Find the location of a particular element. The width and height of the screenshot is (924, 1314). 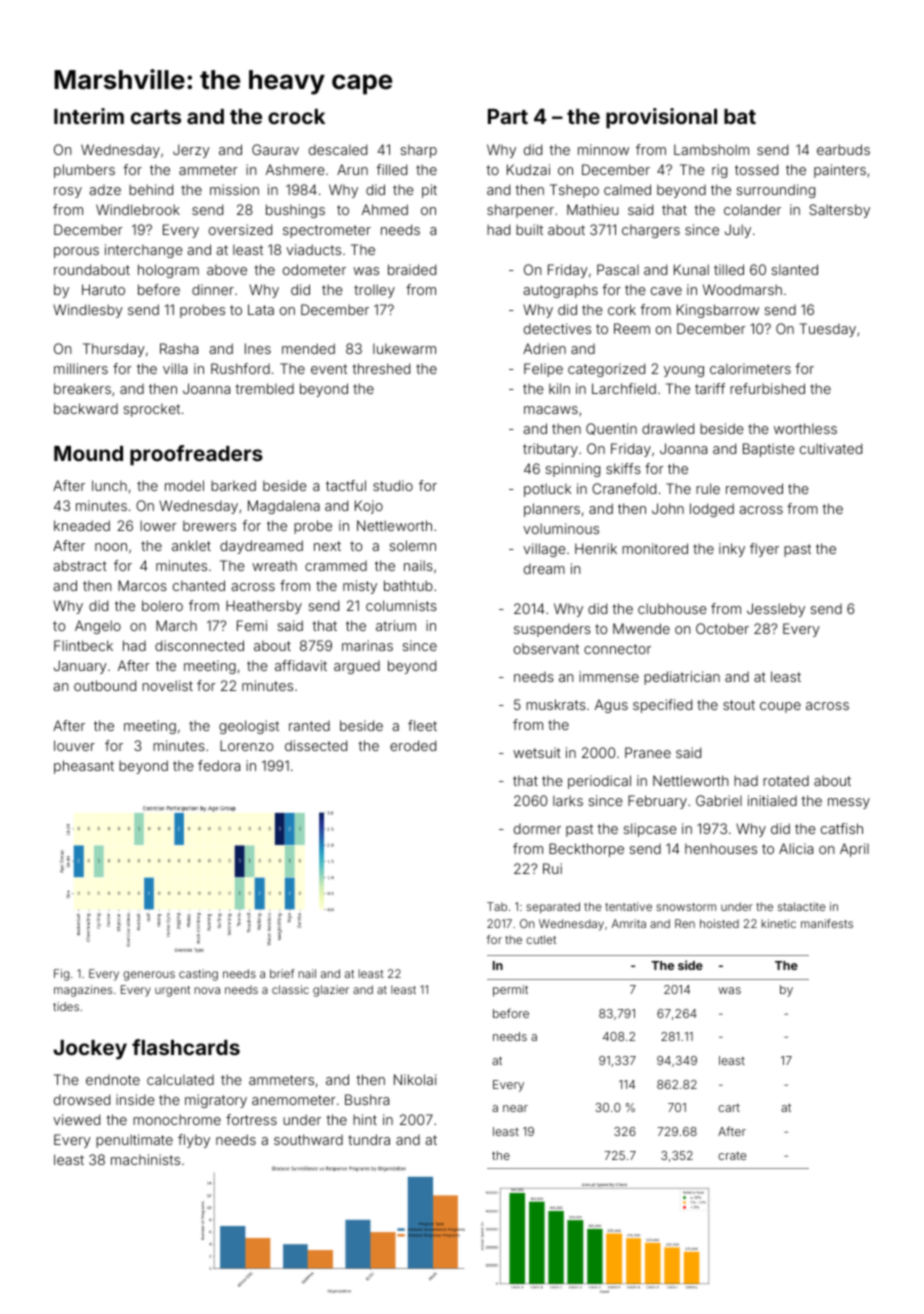

near is located at coordinates (515, 1108).
